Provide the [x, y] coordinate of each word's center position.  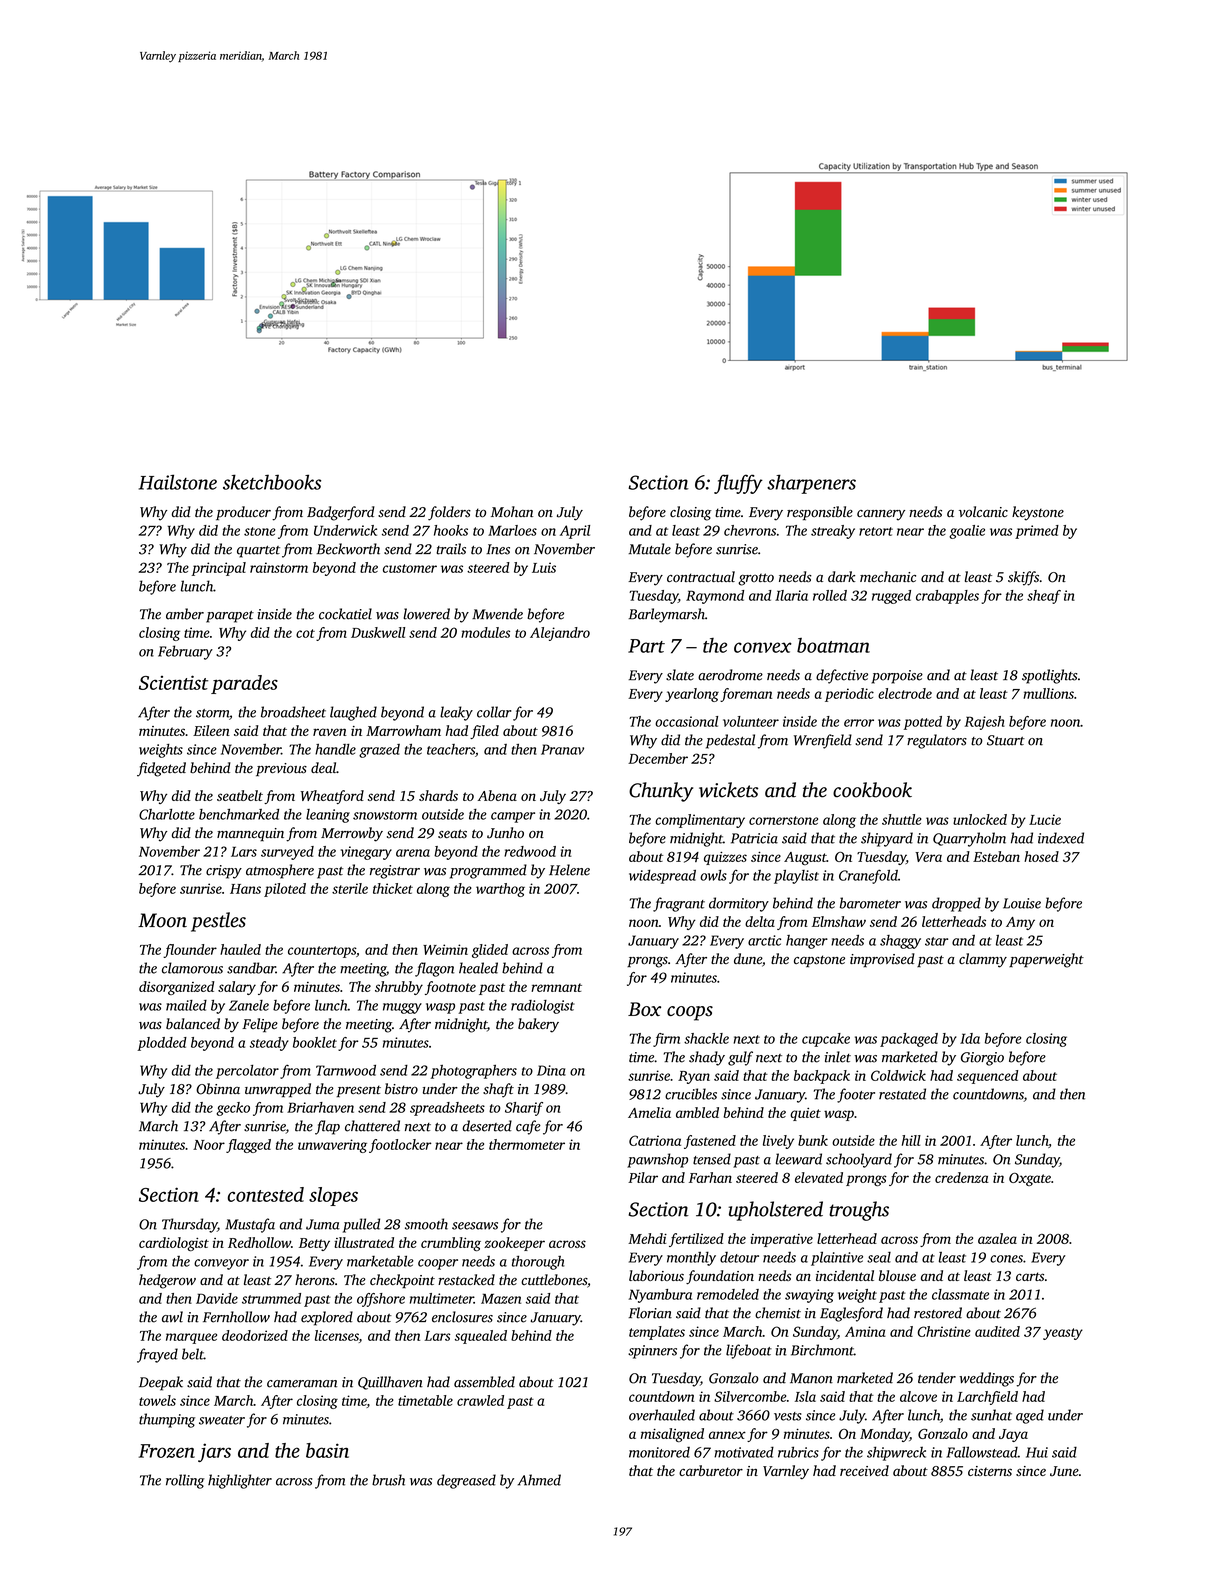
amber [185, 614]
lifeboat [749, 1351]
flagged [248, 1146]
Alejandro [560, 634]
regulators [937, 741]
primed [1037, 532]
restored [938, 1313]
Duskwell [378, 632]
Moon [162, 920]
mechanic [888, 576]
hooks [451, 530]
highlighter [240, 1481]
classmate [960, 1294]
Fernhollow [236, 1317]
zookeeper [514, 1244]
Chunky [661, 792]
